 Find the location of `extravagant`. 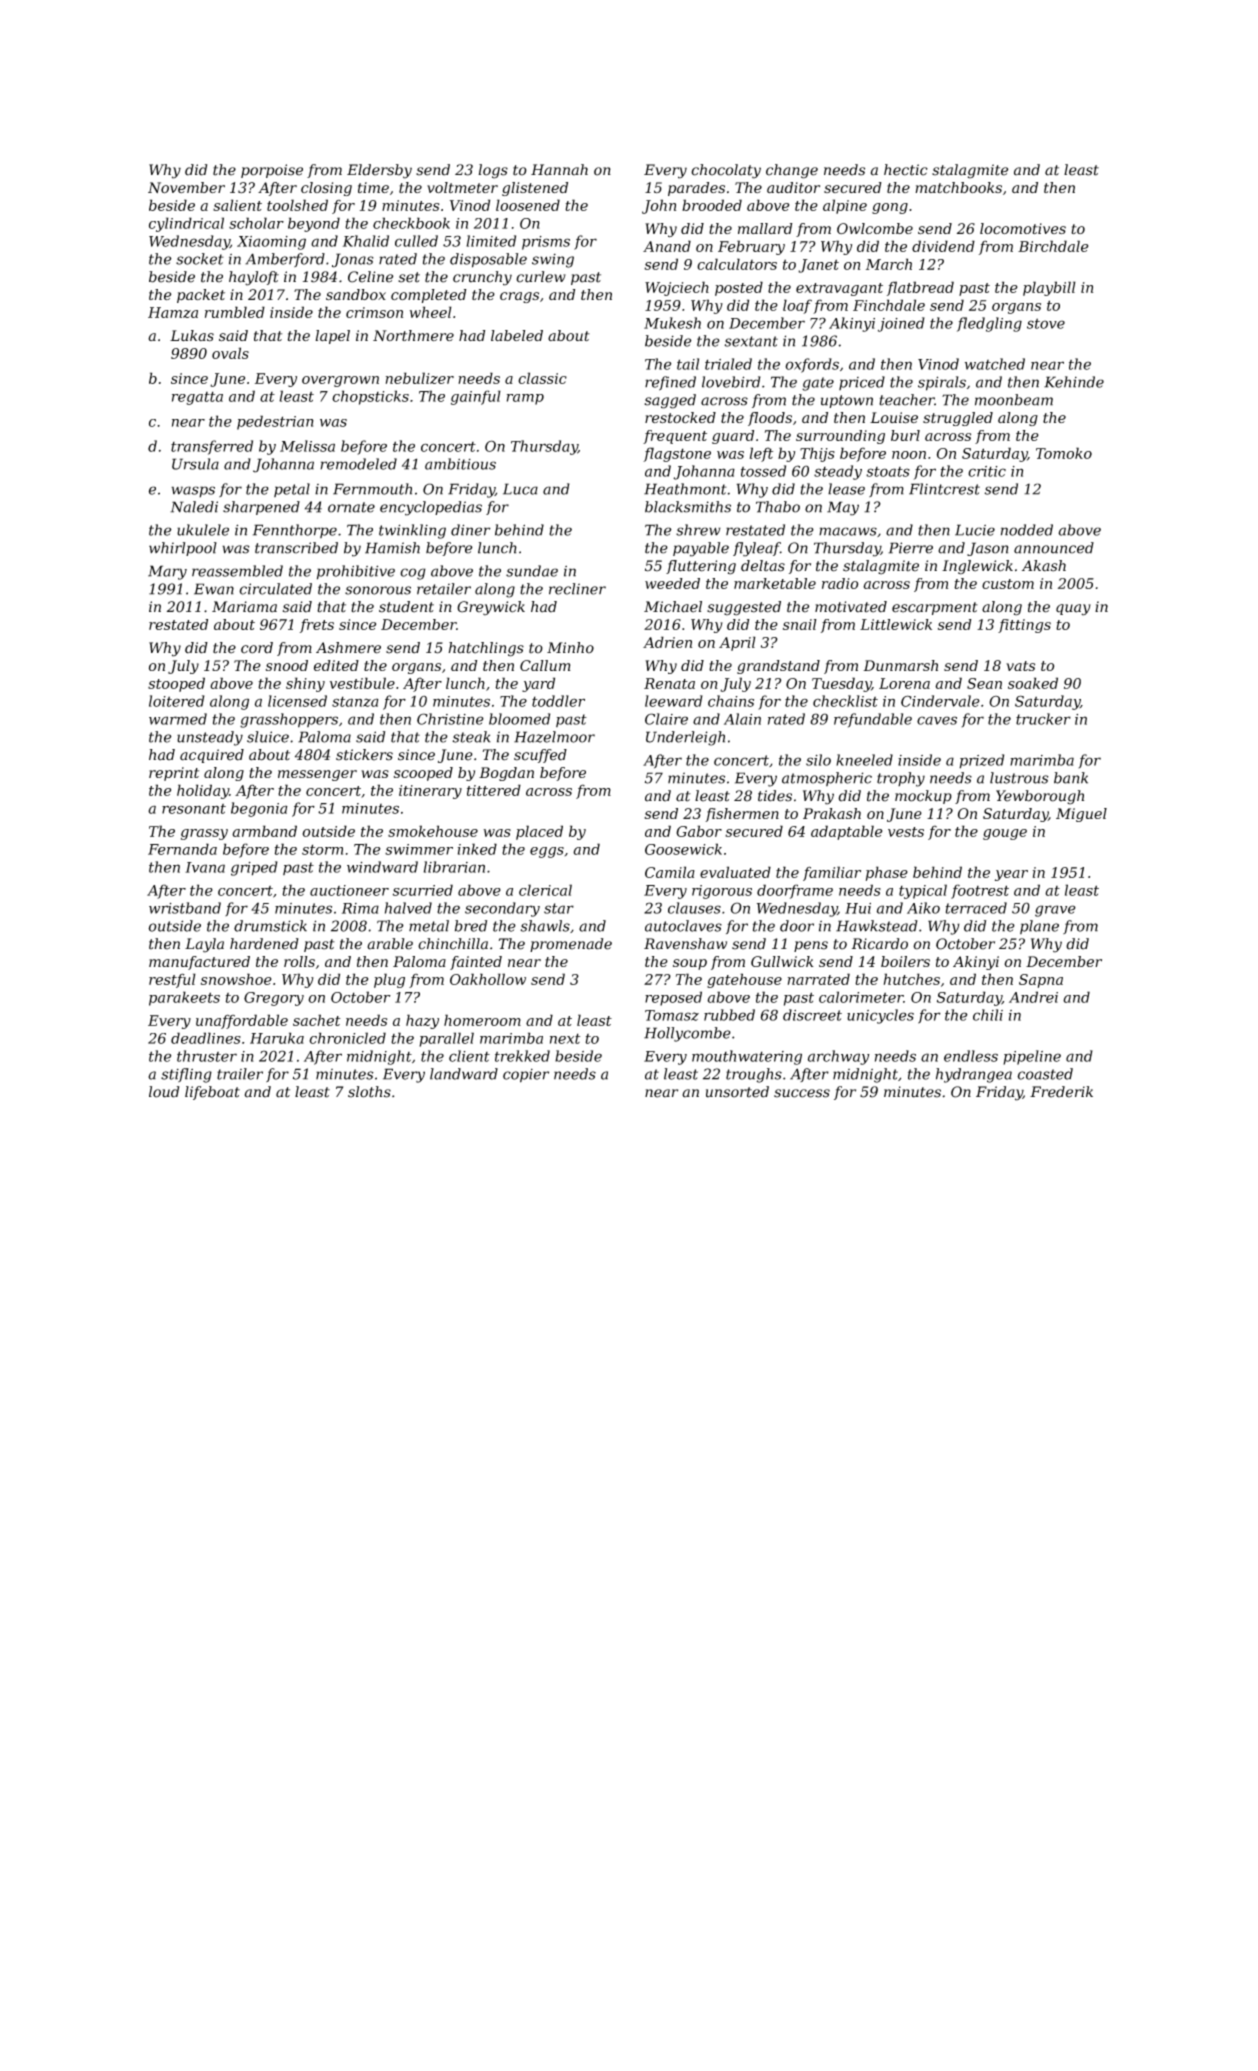

extravagant is located at coordinates (839, 289).
